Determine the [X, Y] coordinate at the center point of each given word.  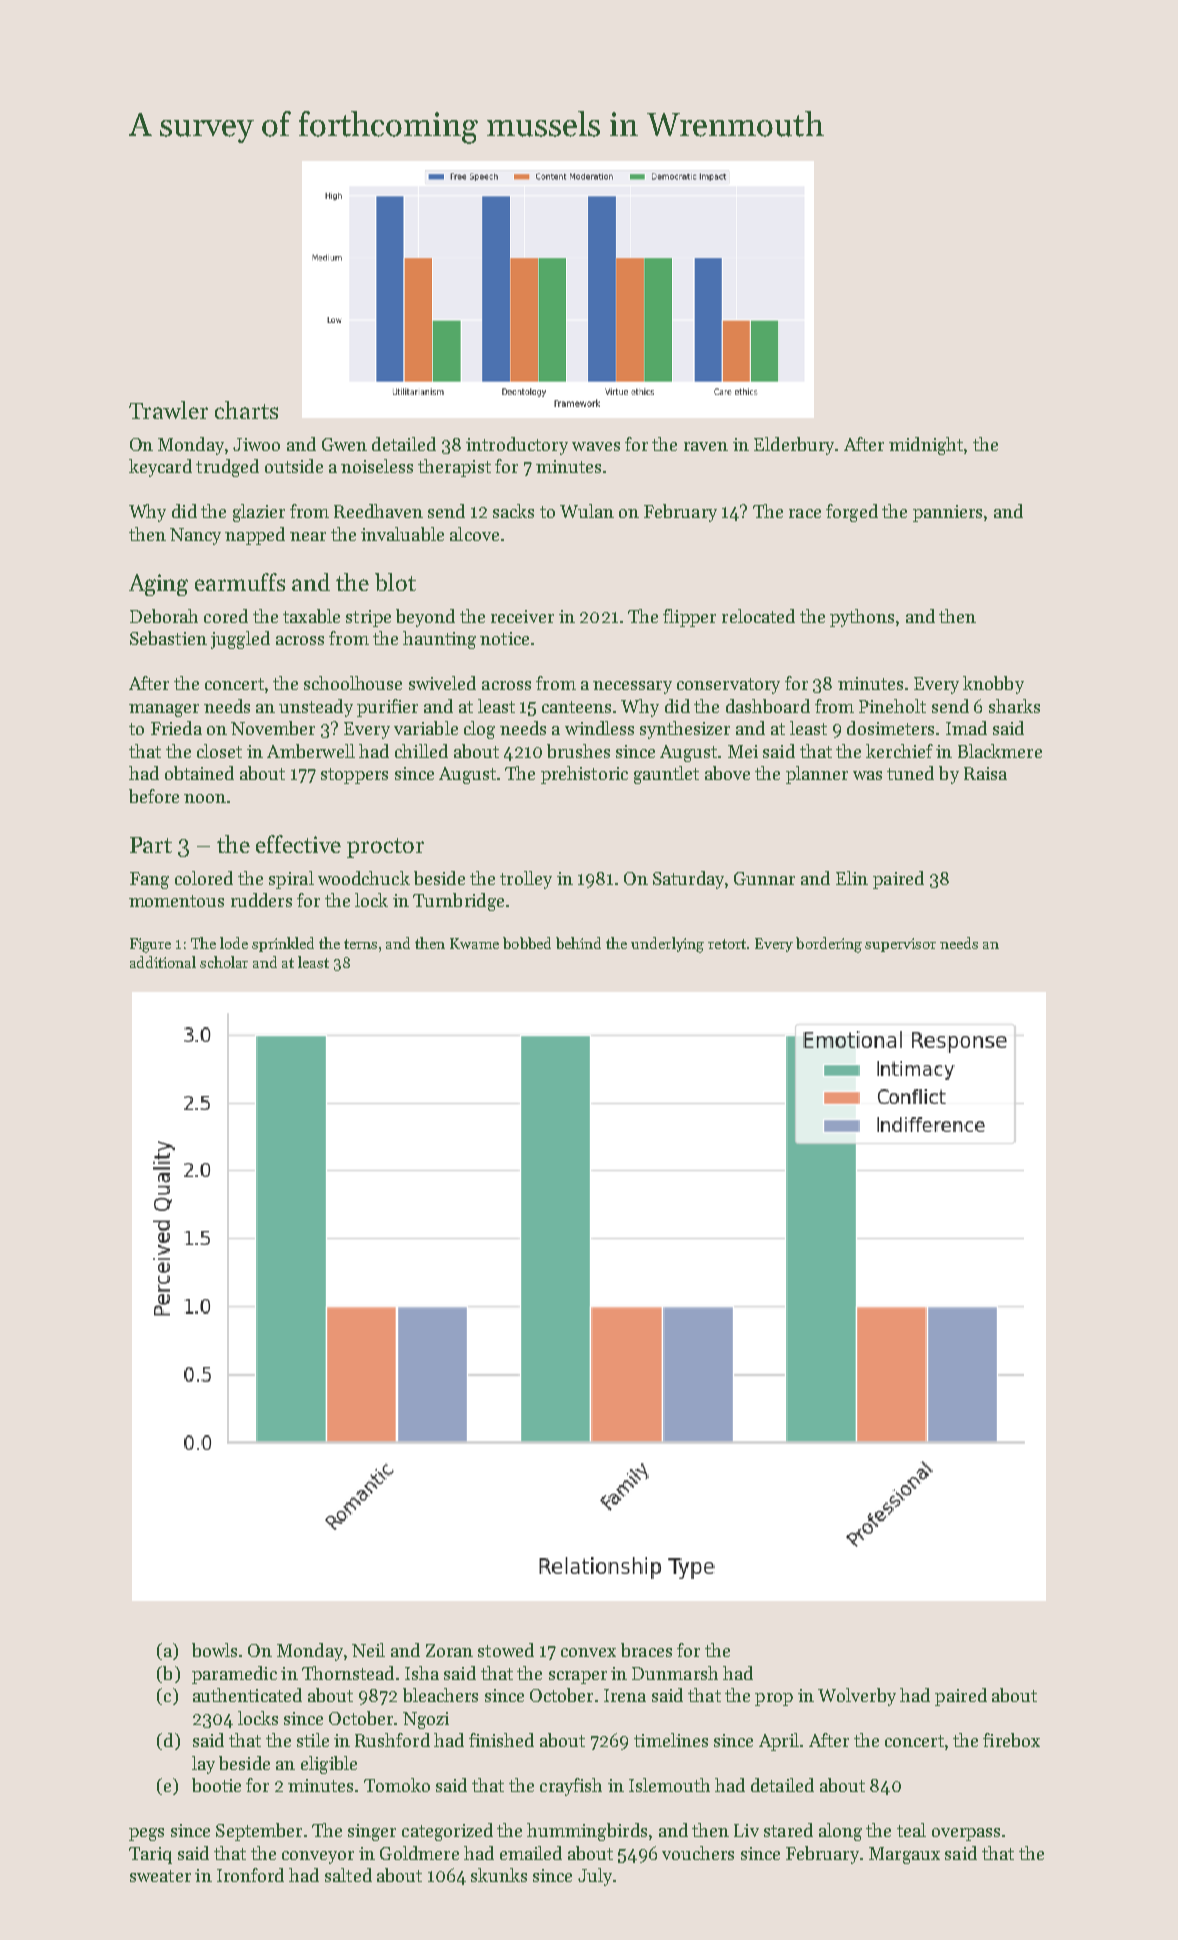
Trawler [168, 410]
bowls [214, 1650]
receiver [522, 616]
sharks [1014, 706]
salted [348, 1875]
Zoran [449, 1650]
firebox [1011, 1740]
